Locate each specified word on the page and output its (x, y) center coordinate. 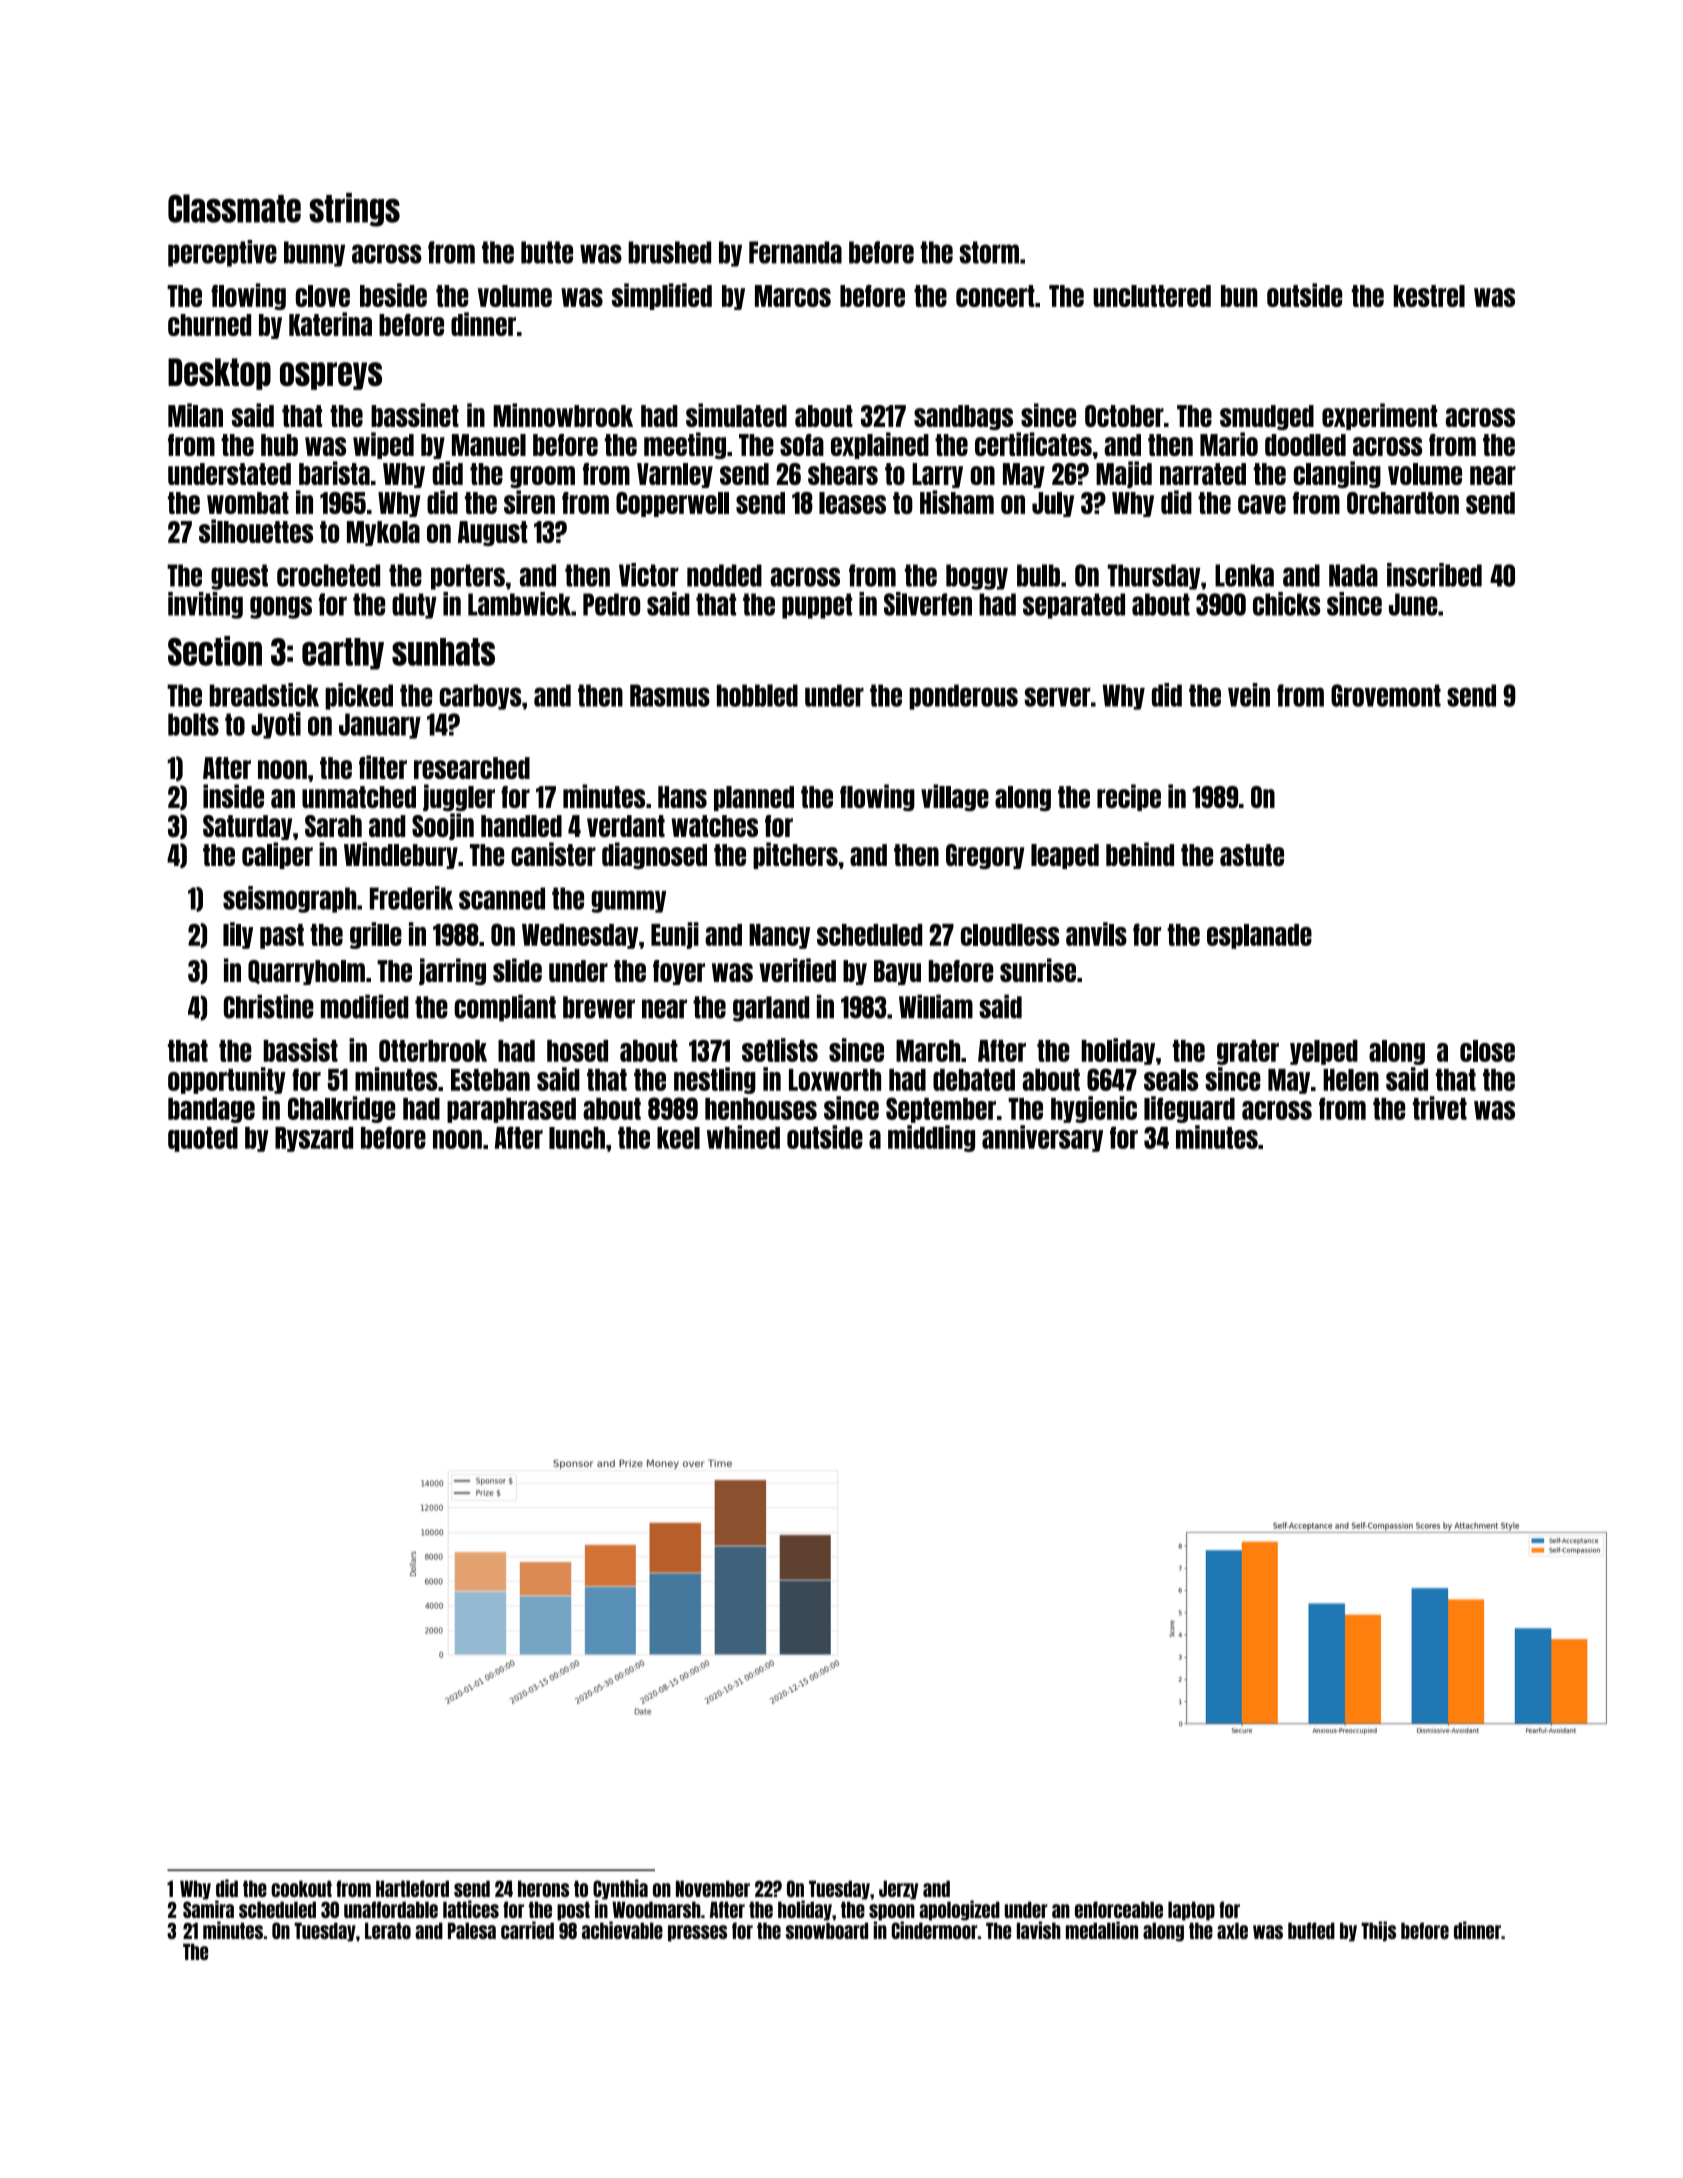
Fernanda (795, 252)
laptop (1191, 1911)
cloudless (1010, 935)
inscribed (1434, 575)
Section (215, 651)
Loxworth (835, 1080)
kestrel (1429, 296)
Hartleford (412, 1888)
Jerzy (898, 1890)
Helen (1351, 1080)
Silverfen (928, 604)
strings (354, 210)
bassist (300, 1050)
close (1487, 1051)
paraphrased (511, 1110)
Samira (208, 1909)
